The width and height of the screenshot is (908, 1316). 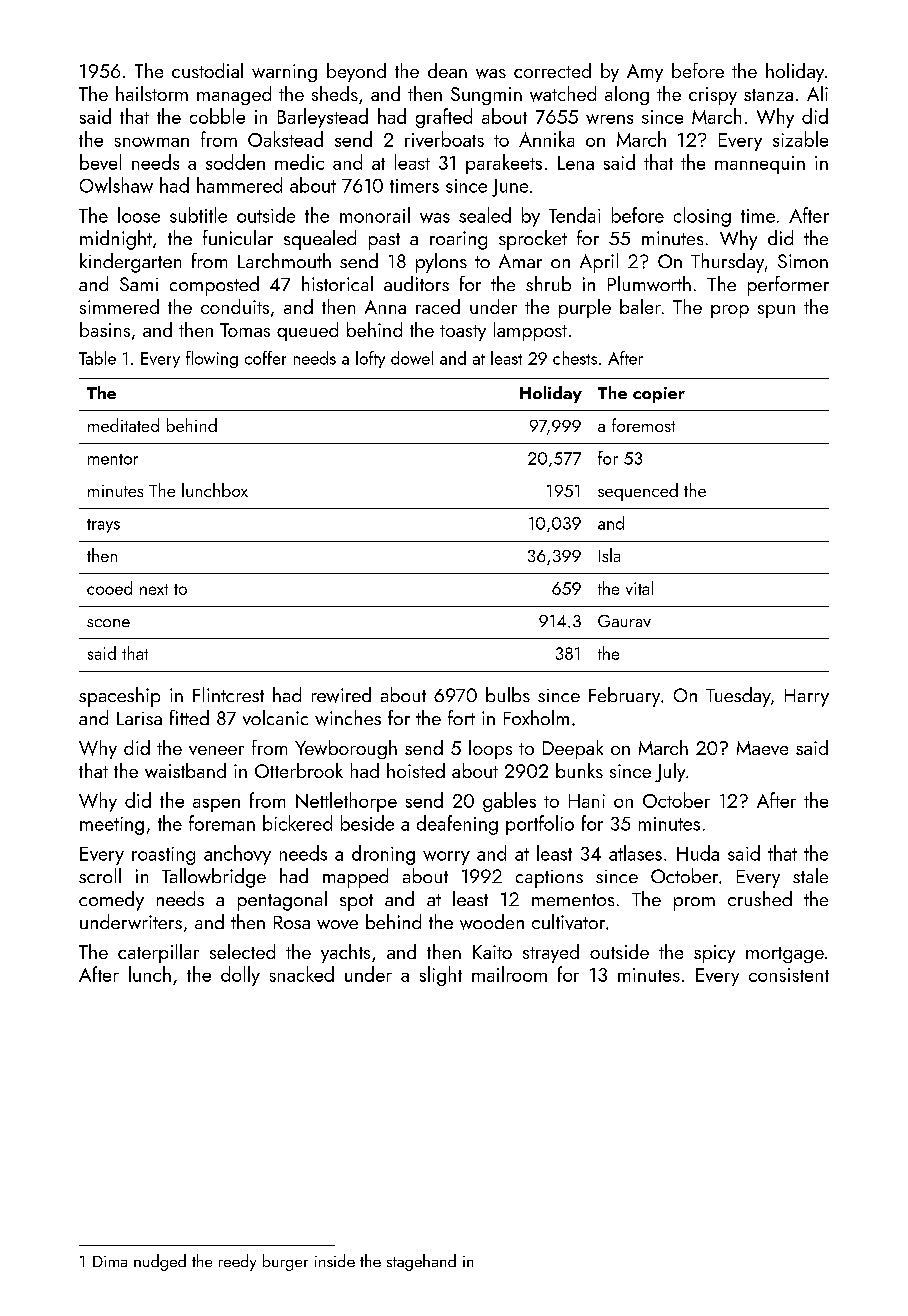 I want to click on Amy, so click(x=645, y=73).
